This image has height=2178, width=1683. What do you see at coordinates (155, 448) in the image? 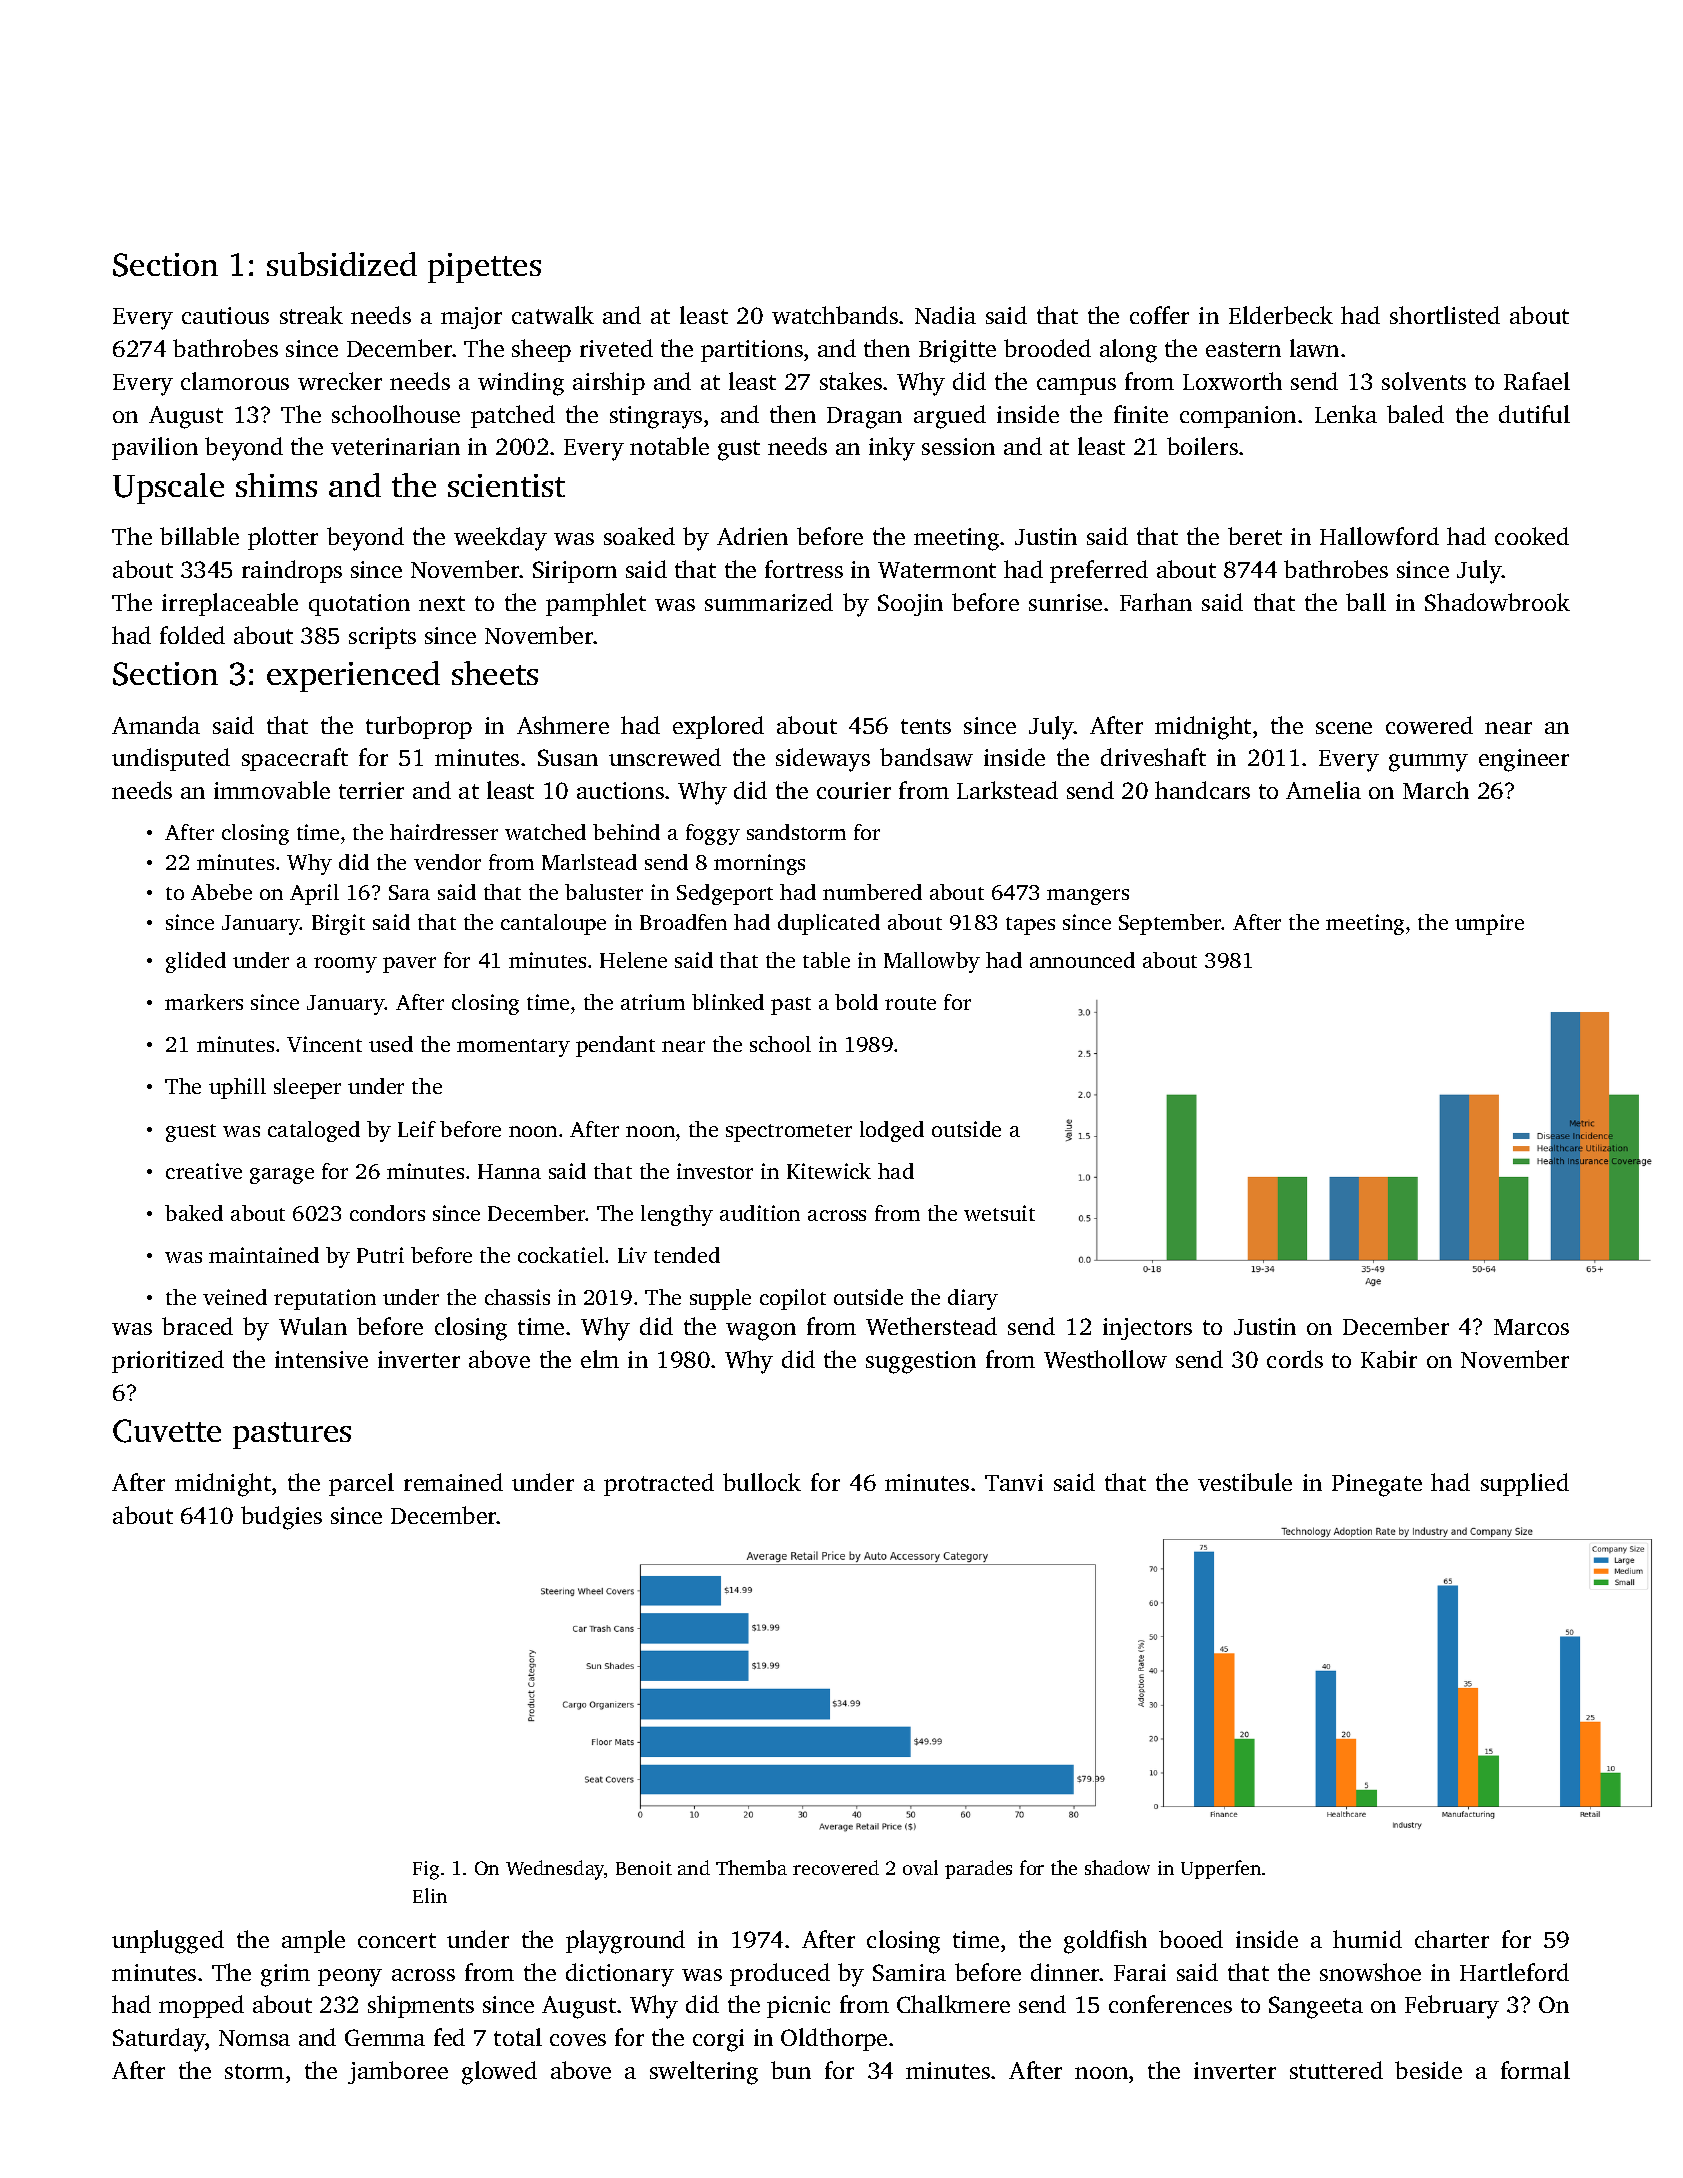
I see `pavilion` at bounding box center [155, 448].
